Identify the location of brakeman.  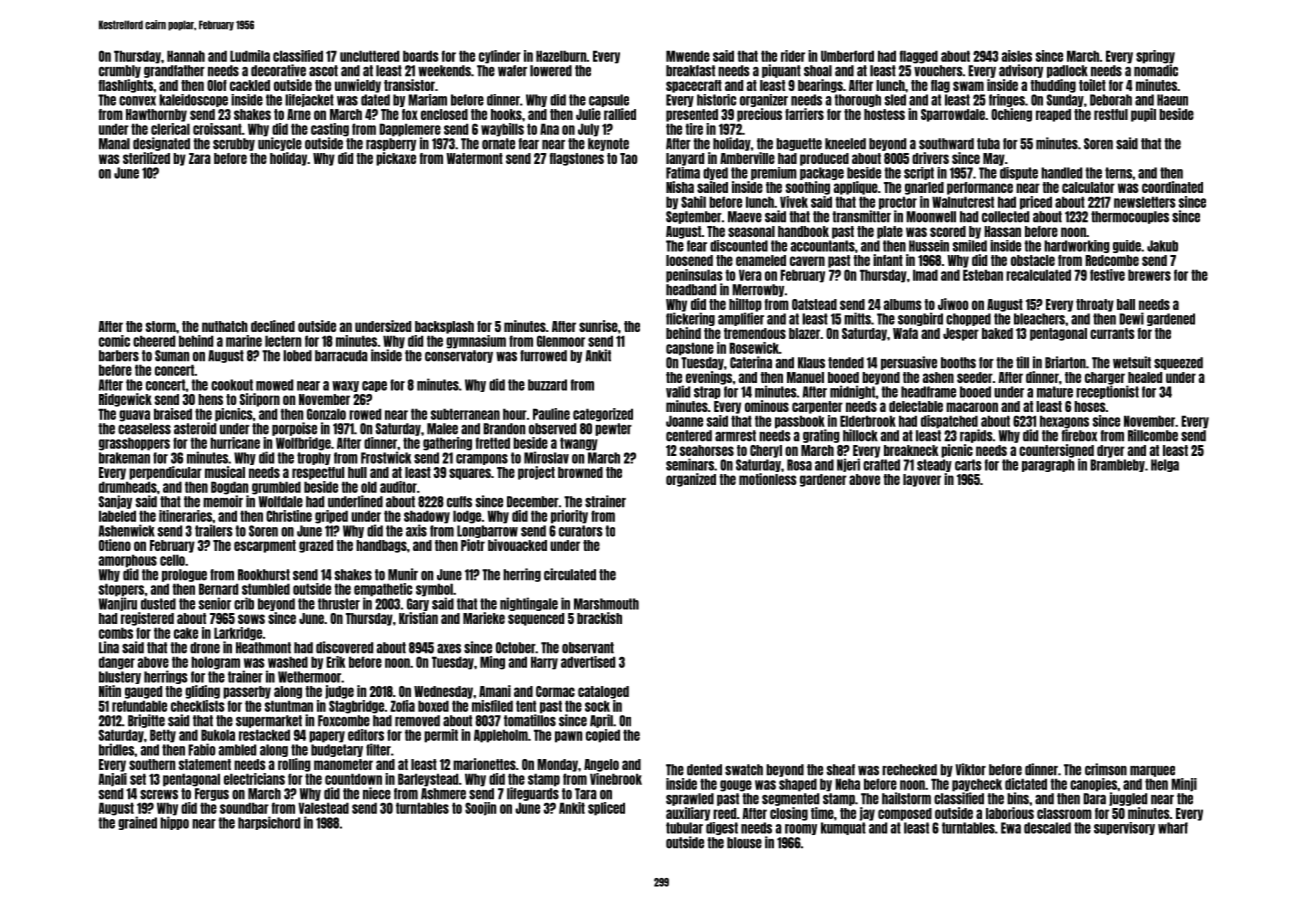
(124, 458).
